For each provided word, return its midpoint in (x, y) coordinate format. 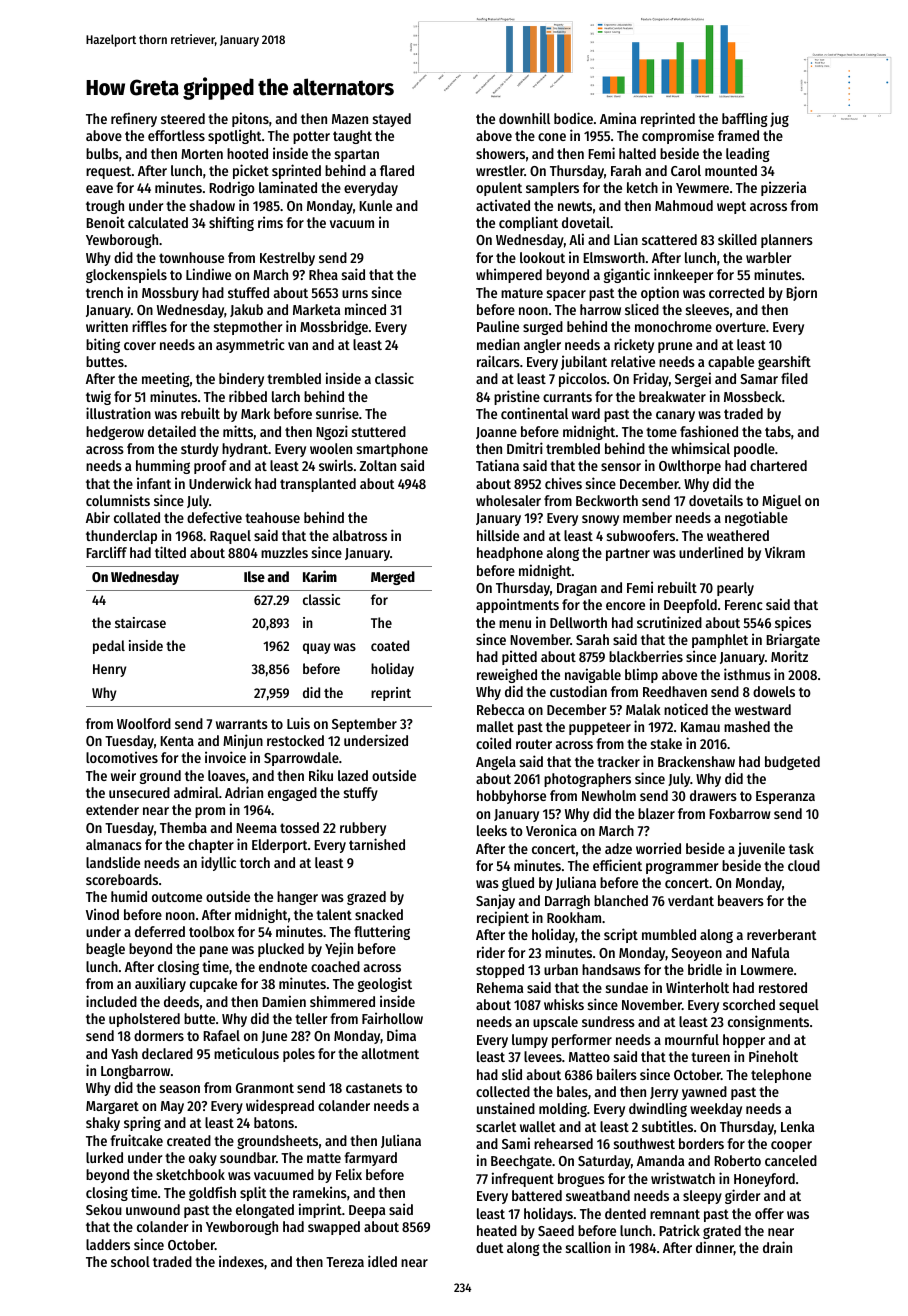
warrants (242, 724)
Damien (284, 1001)
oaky (203, 1159)
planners (787, 241)
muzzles (284, 552)
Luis (298, 723)
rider (491, 952)
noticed (686, 709)
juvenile (761, 849)
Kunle (375, 205)
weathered (738, 535)
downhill (524, 118)
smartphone (392, 450)
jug (779, 119)
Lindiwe (208, 274)
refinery (134, 119)
